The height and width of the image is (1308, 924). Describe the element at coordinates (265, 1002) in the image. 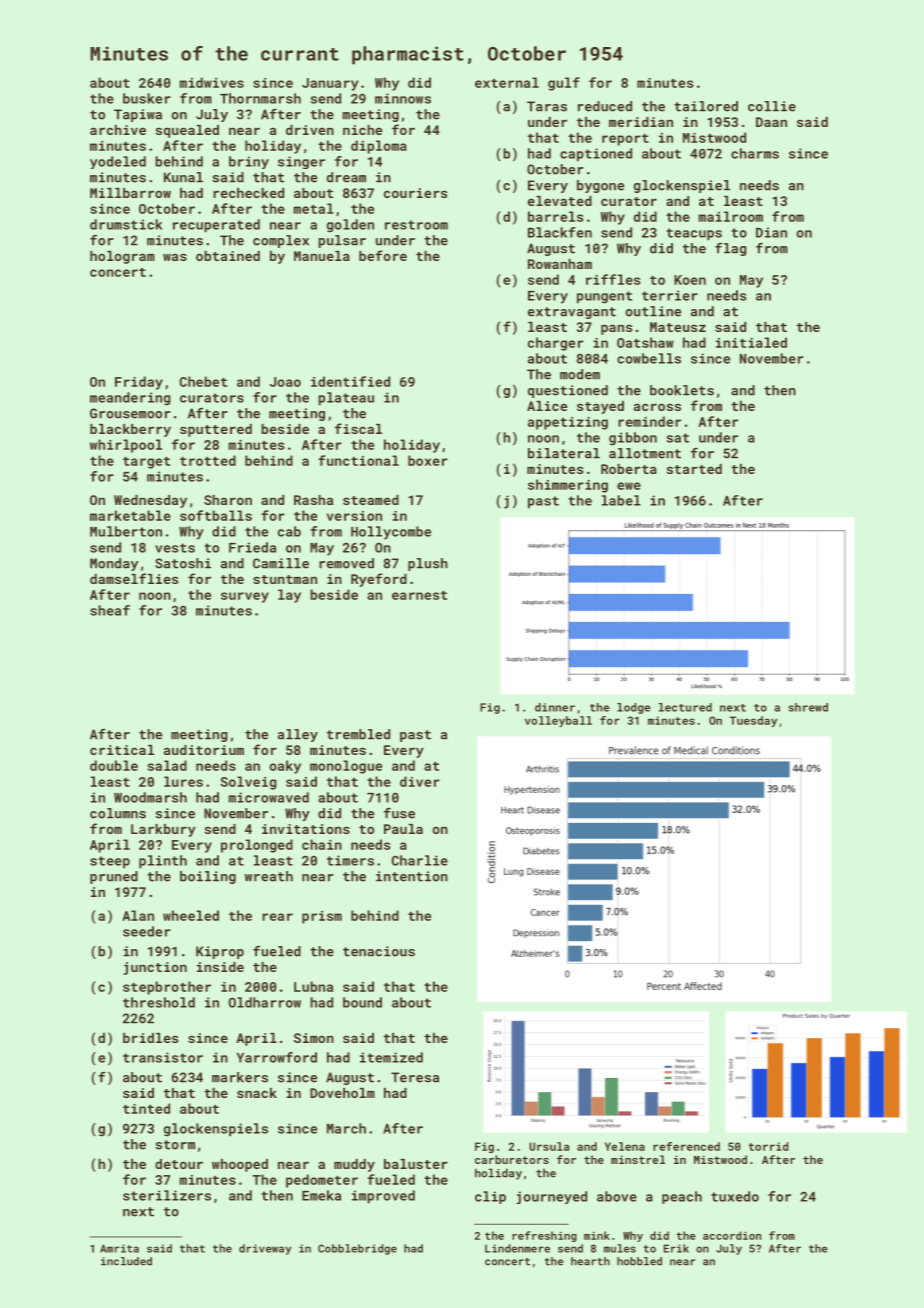

I see `Oldharrow` at that location.
